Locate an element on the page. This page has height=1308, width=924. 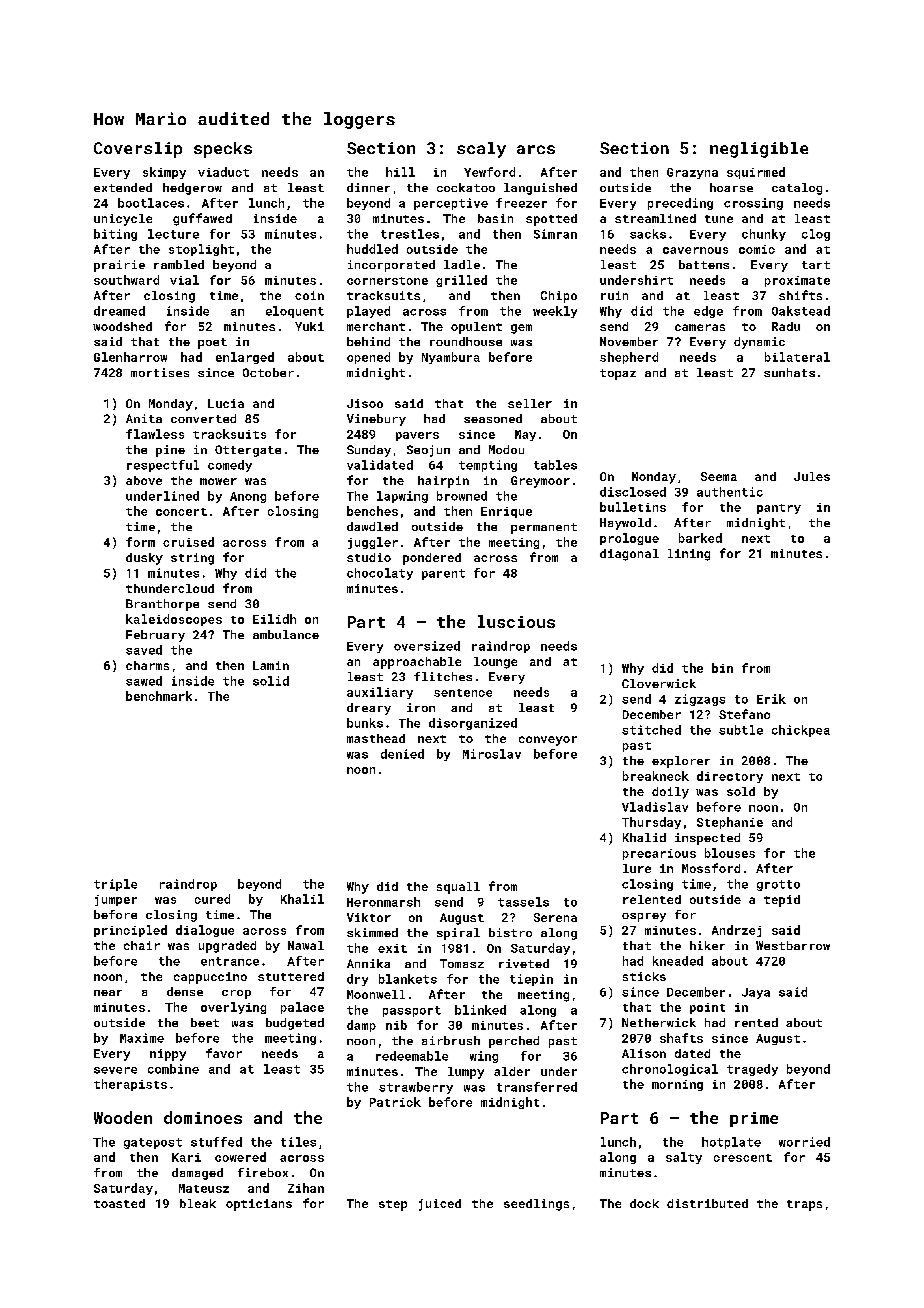
prairie is located at coordinates (119, 266).
